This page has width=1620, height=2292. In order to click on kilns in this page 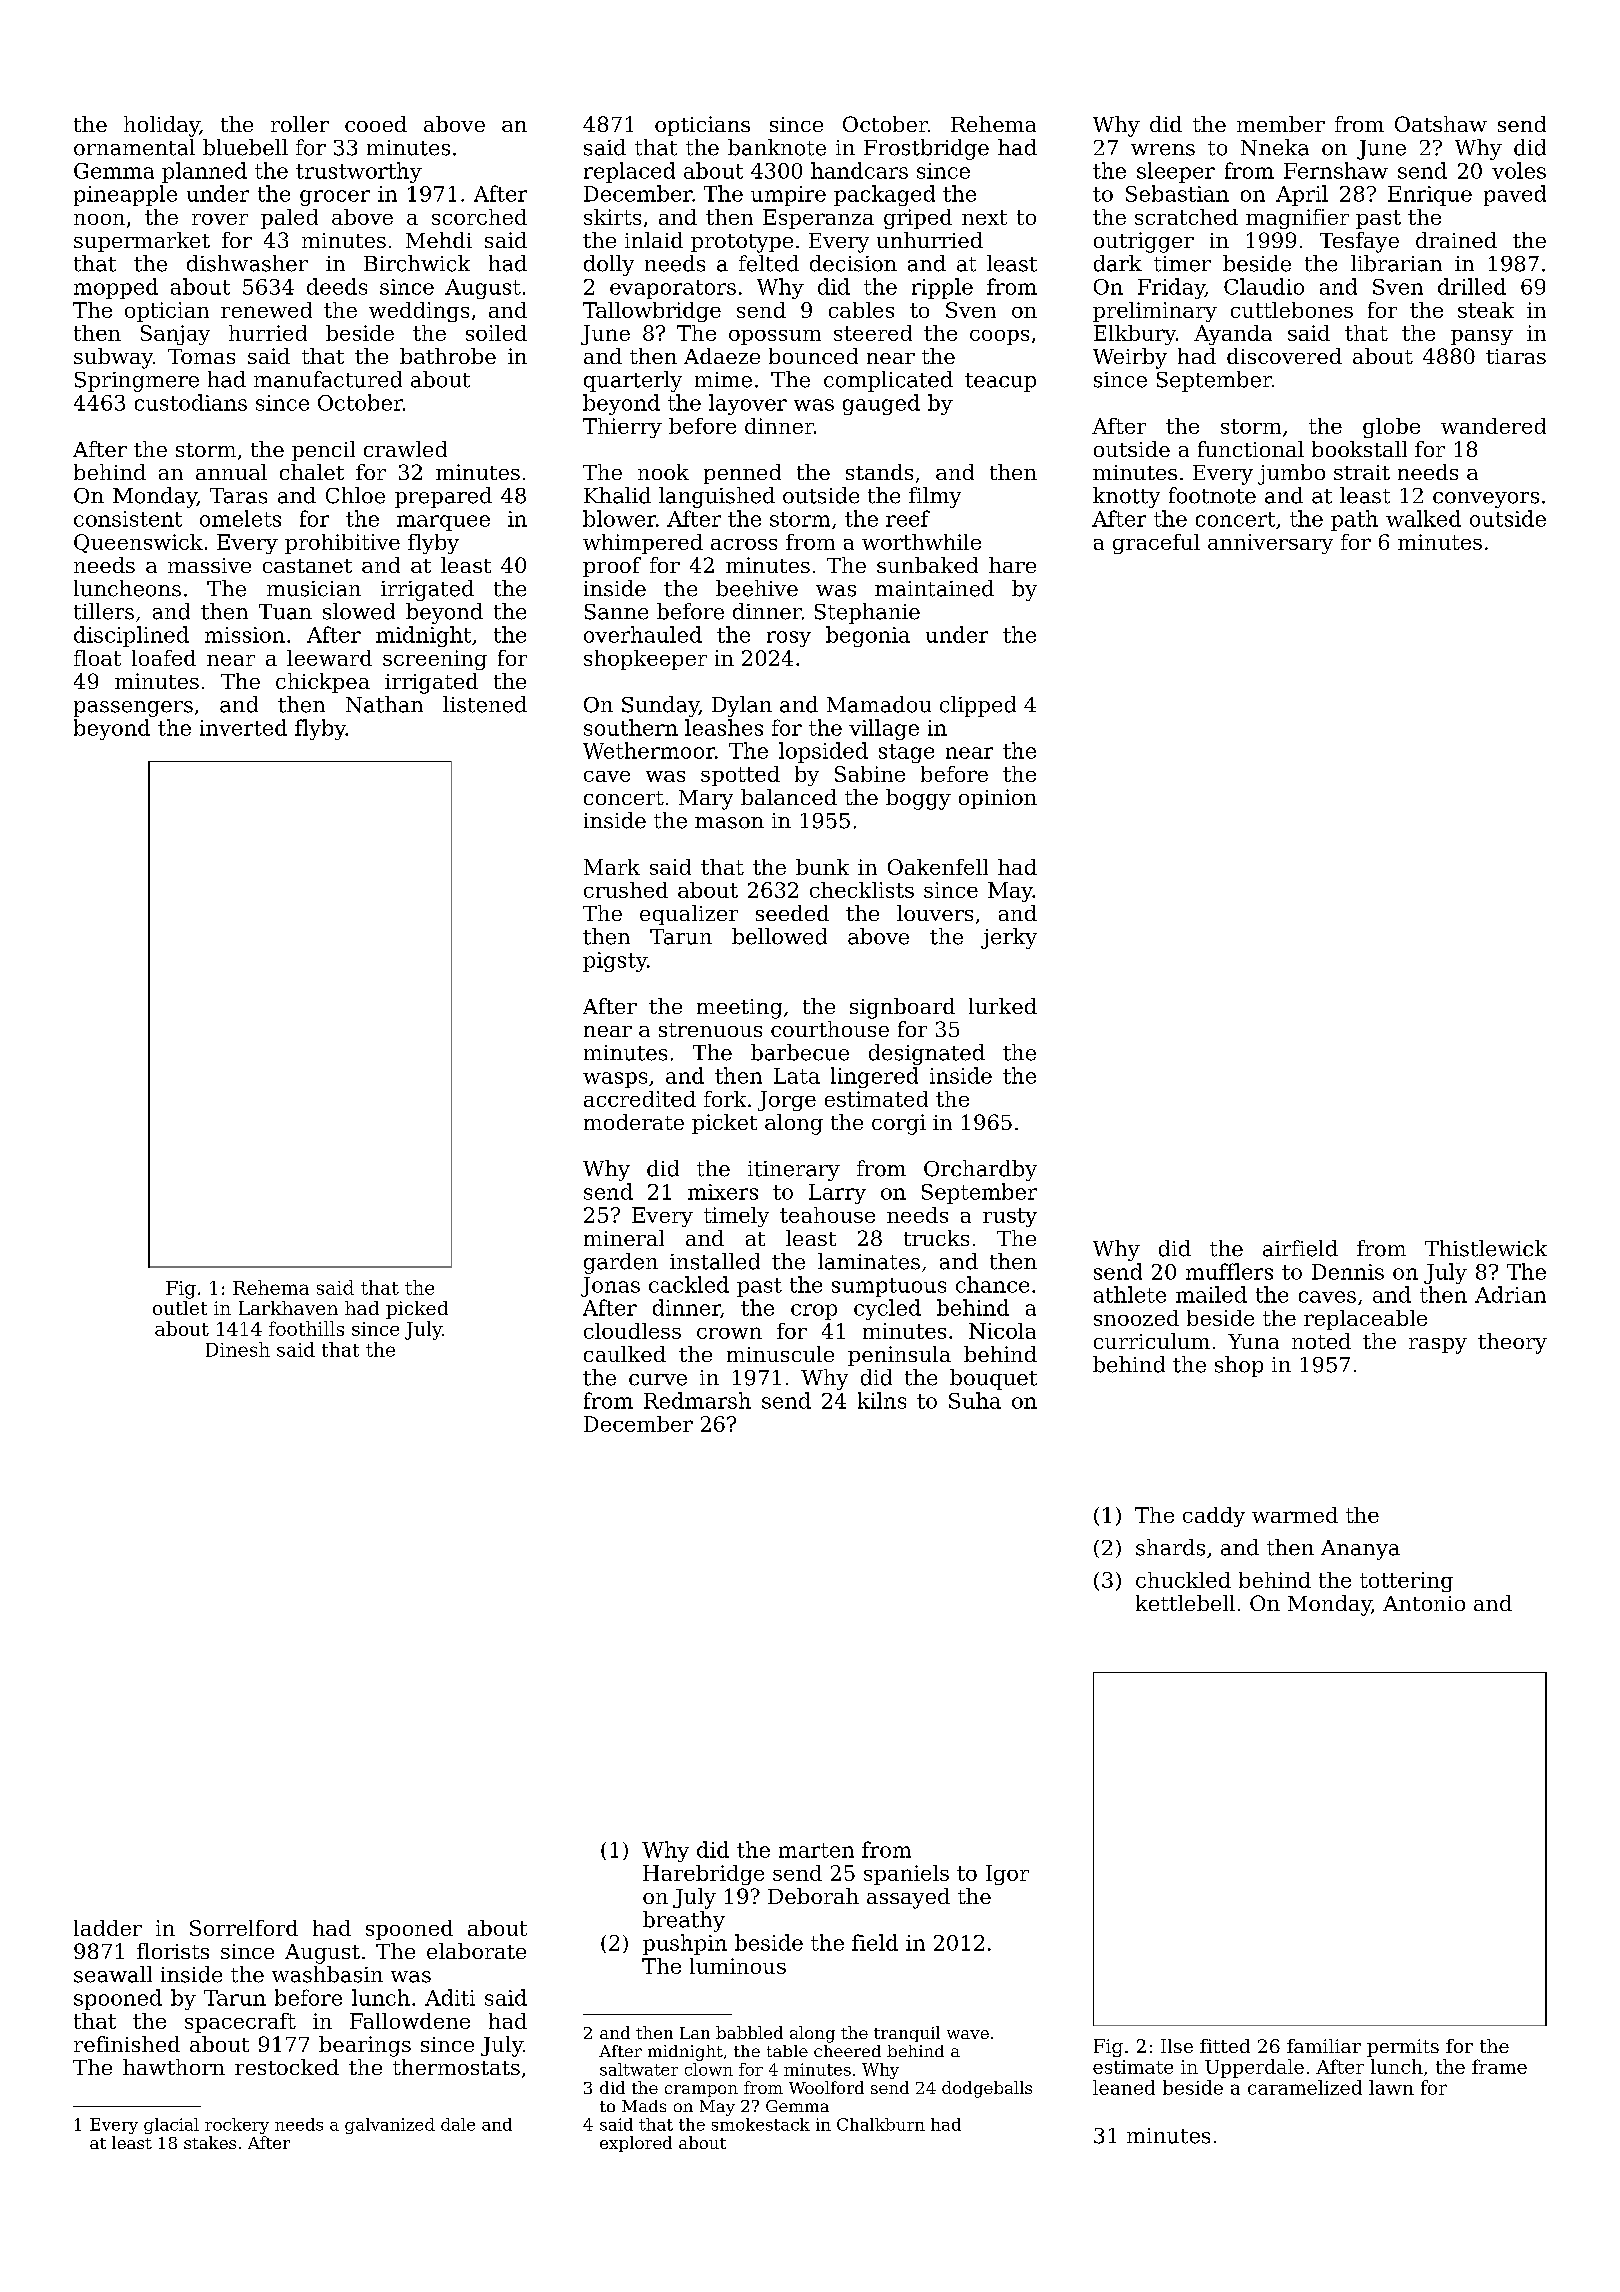, I will do `click(882, 1400)`.
